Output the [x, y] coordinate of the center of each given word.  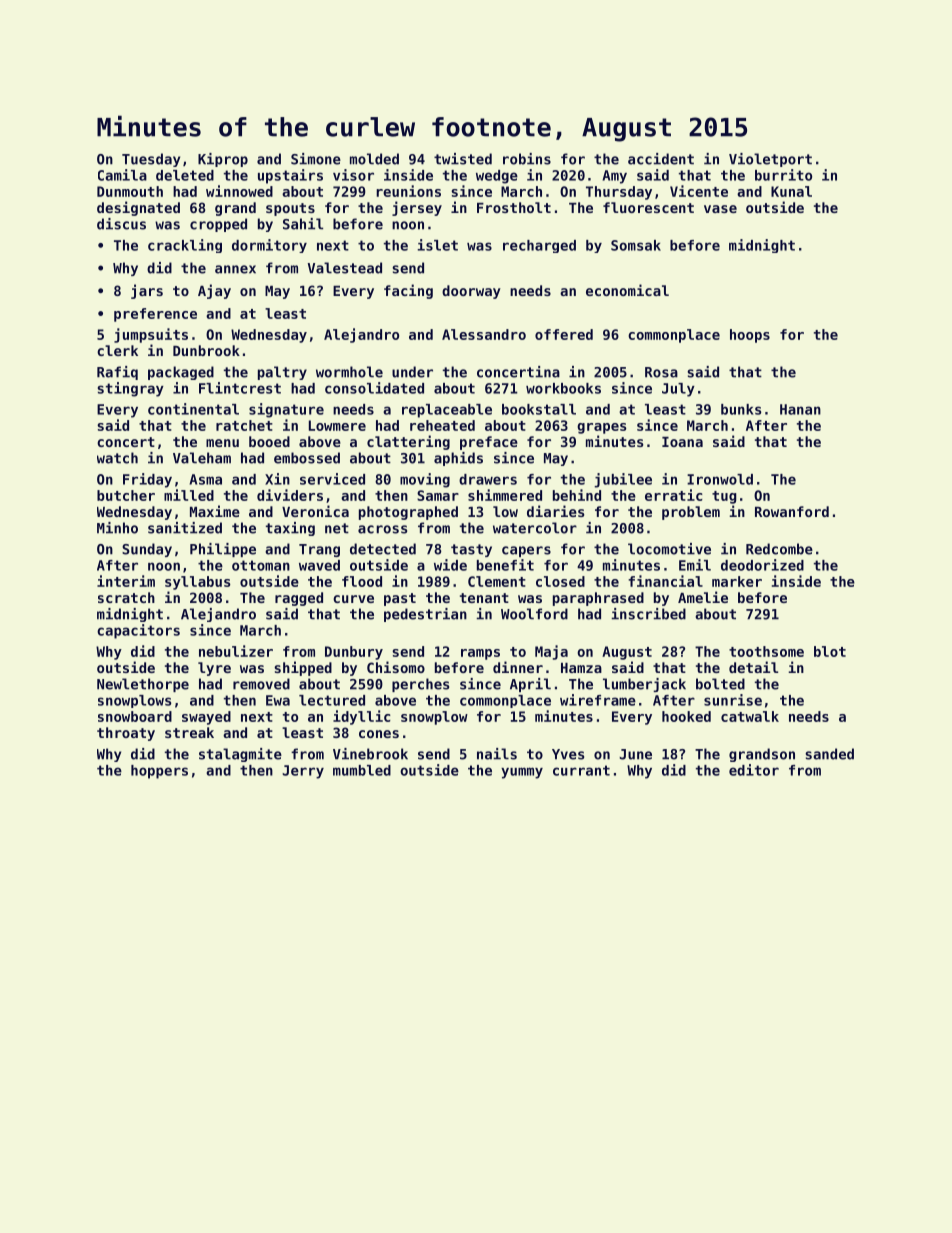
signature [286, 410]
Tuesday [151, 160]
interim [126, 581]
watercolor [535, 528]
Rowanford [792, 511]
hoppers [159, 772]
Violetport [770, 160]
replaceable [447, 411]
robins [527, 159]
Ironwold [720, 479]
